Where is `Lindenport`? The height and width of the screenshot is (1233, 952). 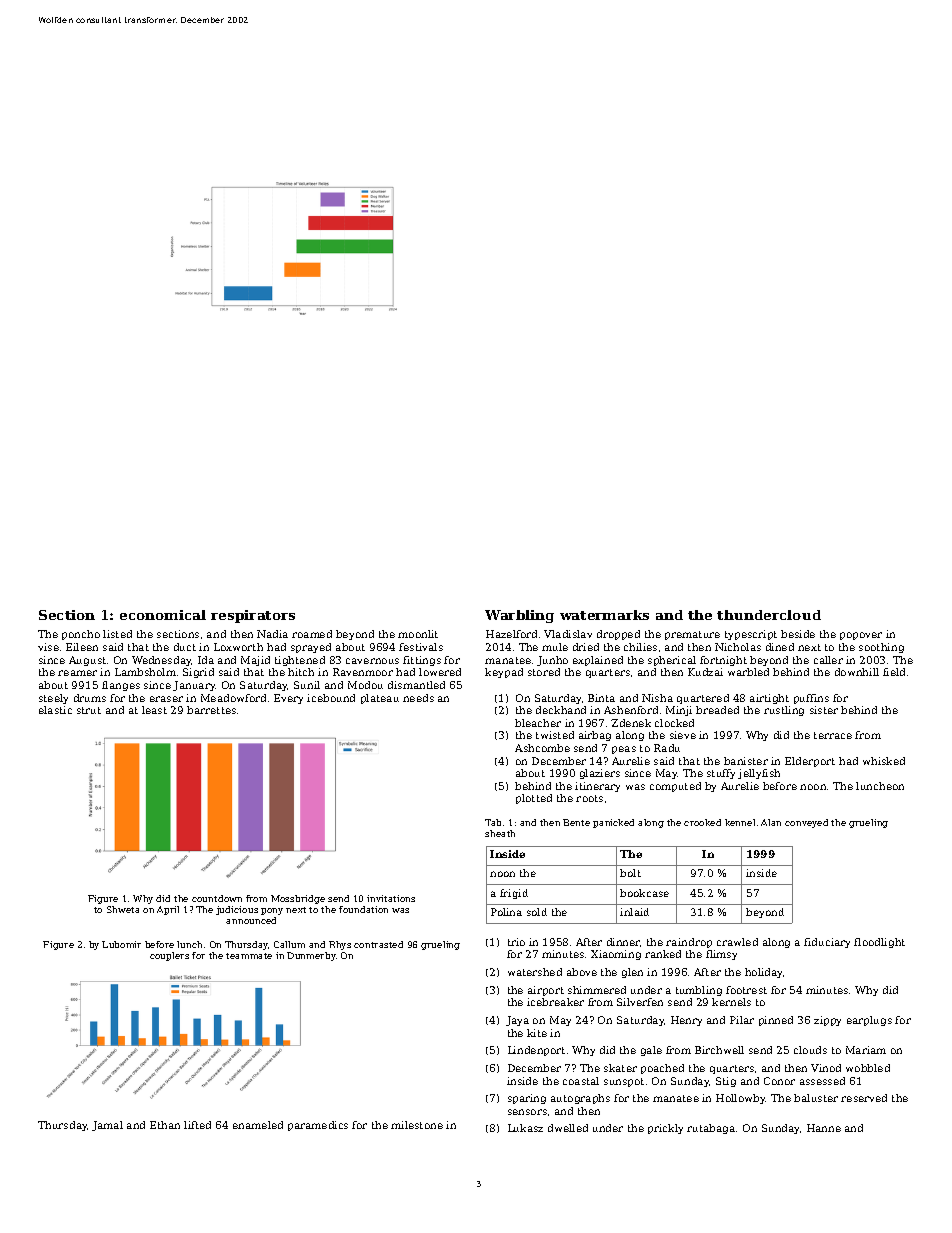 Lindenport is located at coordinates (536, 1051).
